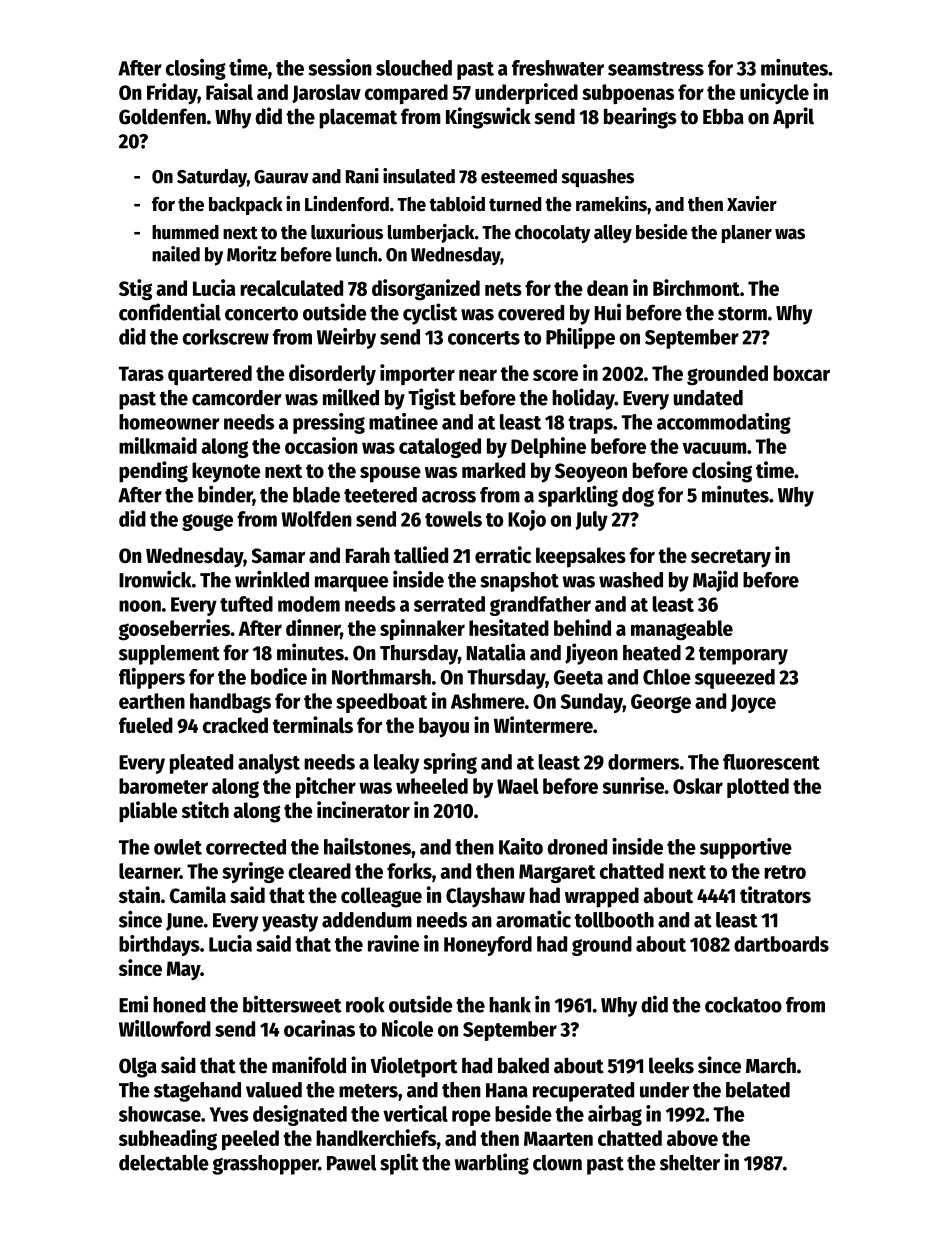 Image resolution: width=952 pixels, height=1233 pixels. Describe the element at coordinates (698, 786) in the screenshot. I see `Oskar` at that location.
